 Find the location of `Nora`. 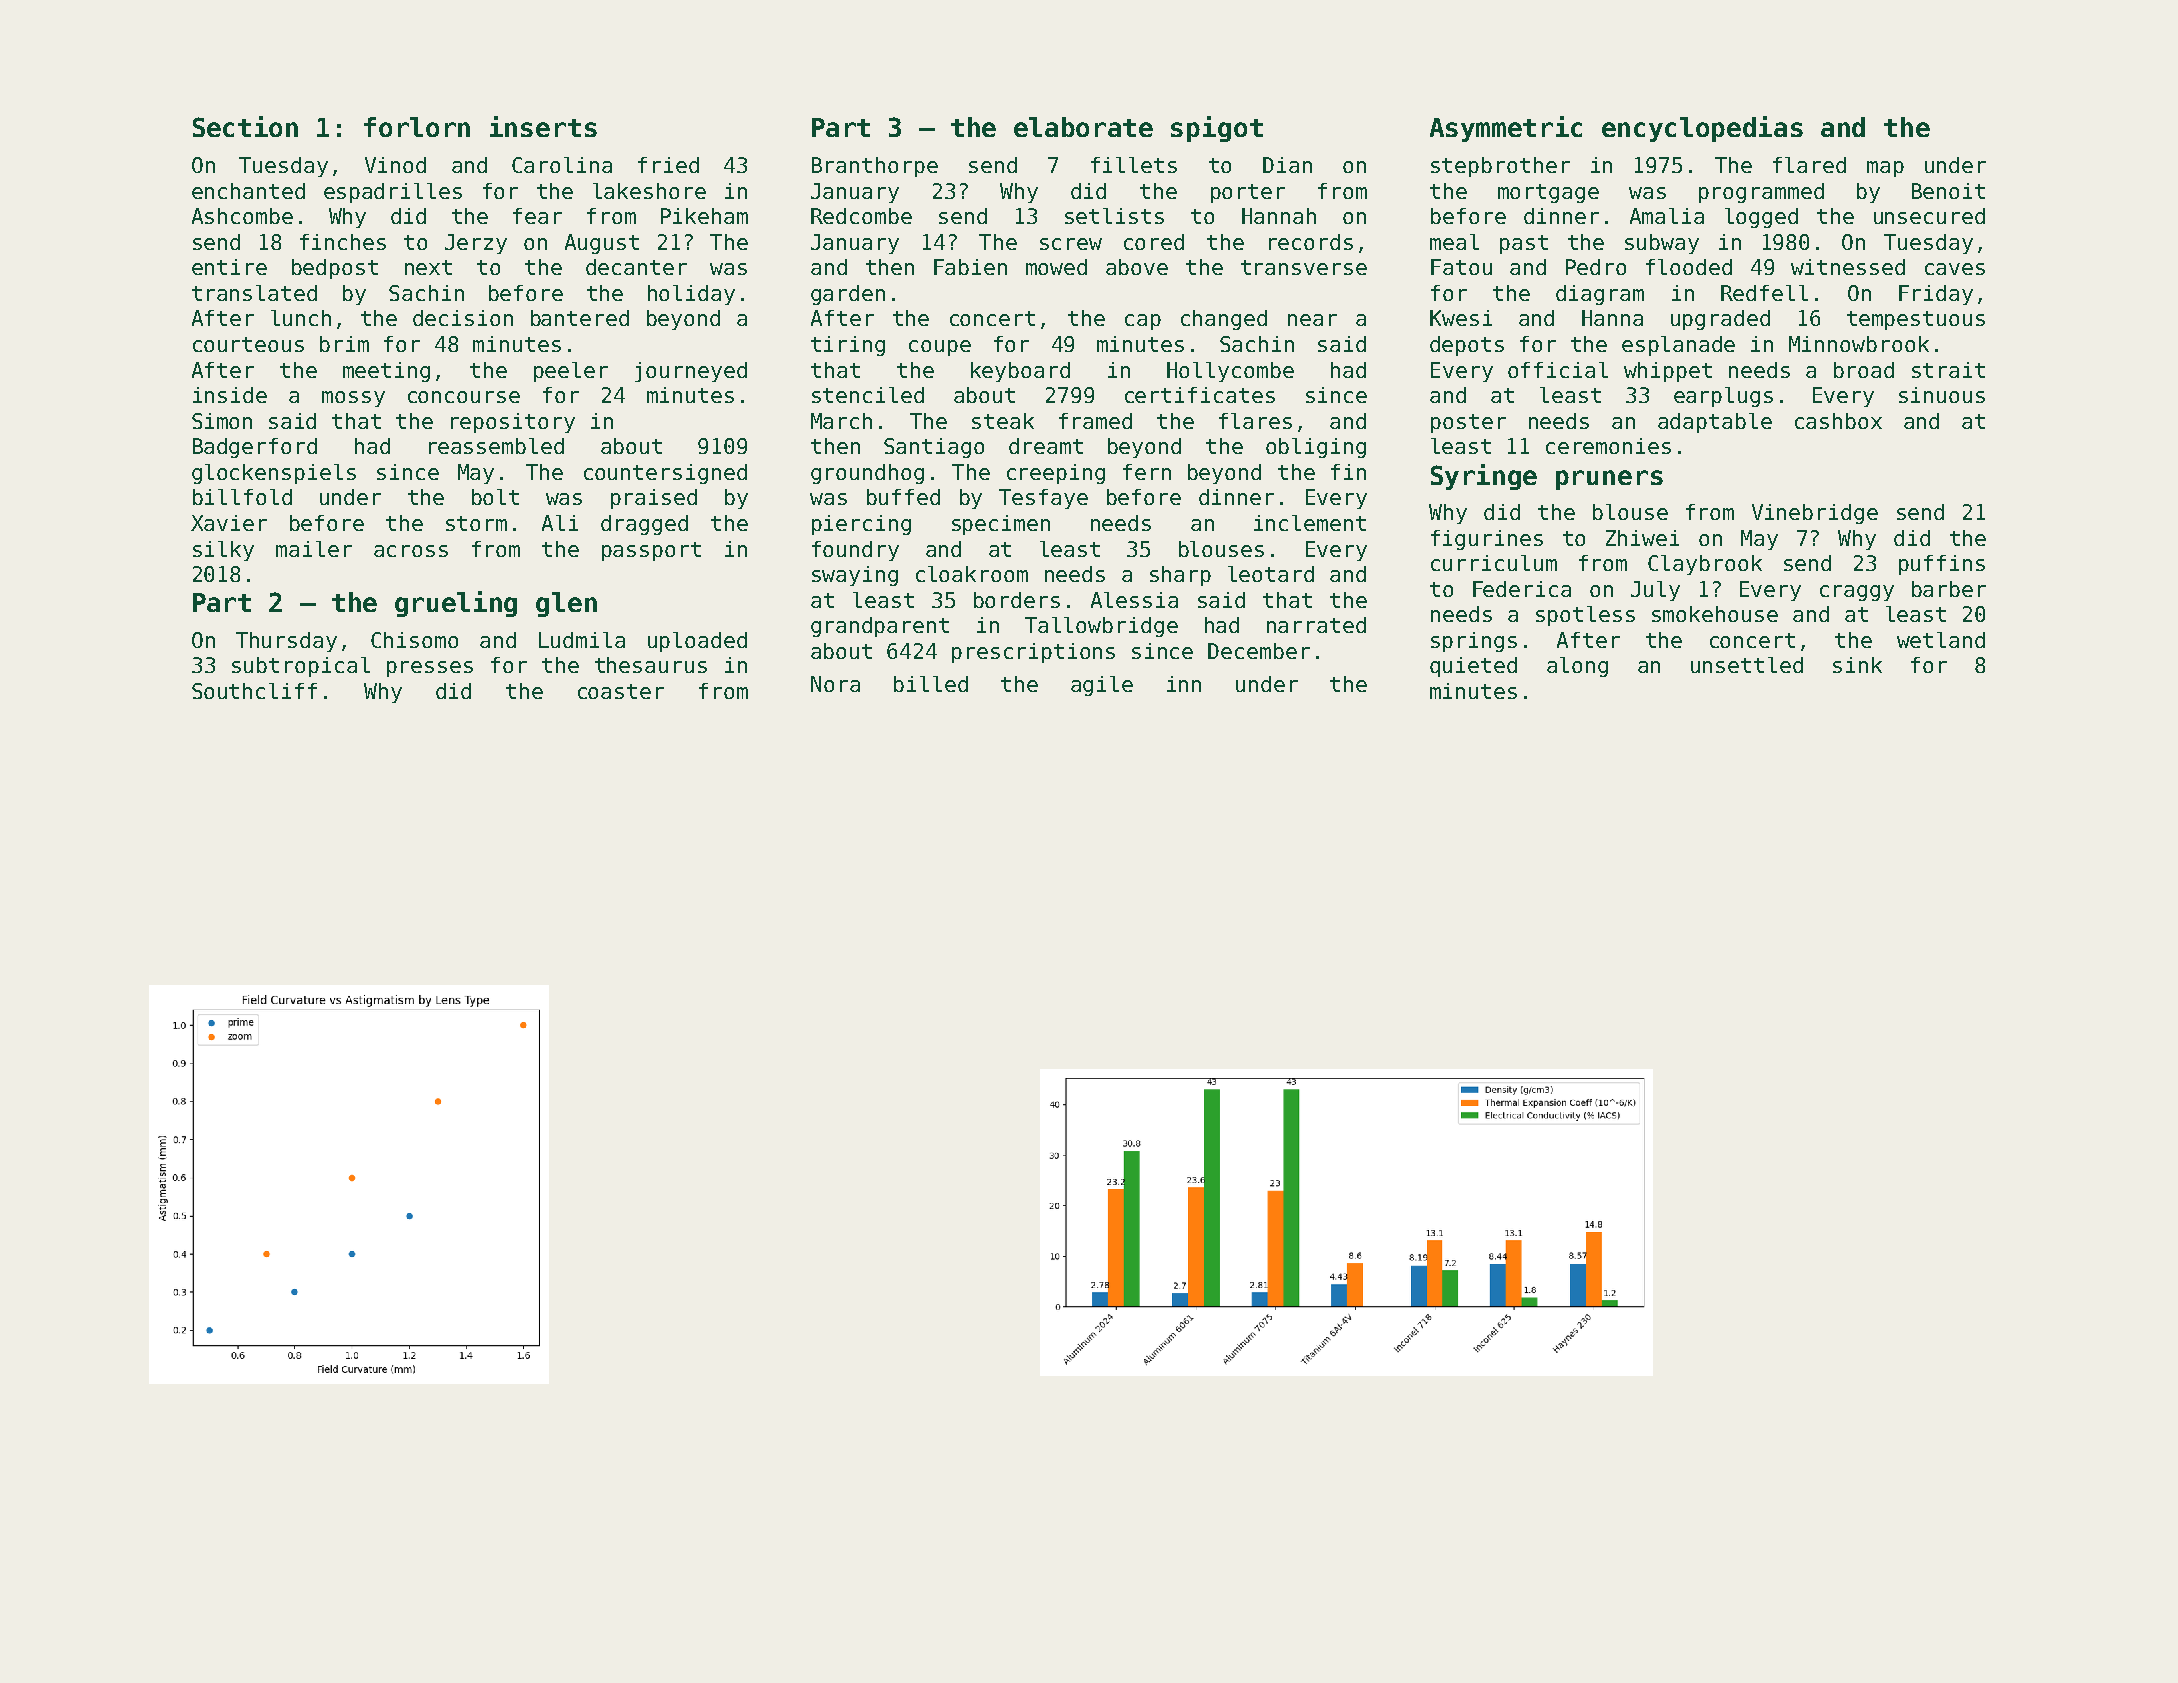

Nora is located at coordinates (835, 684).
